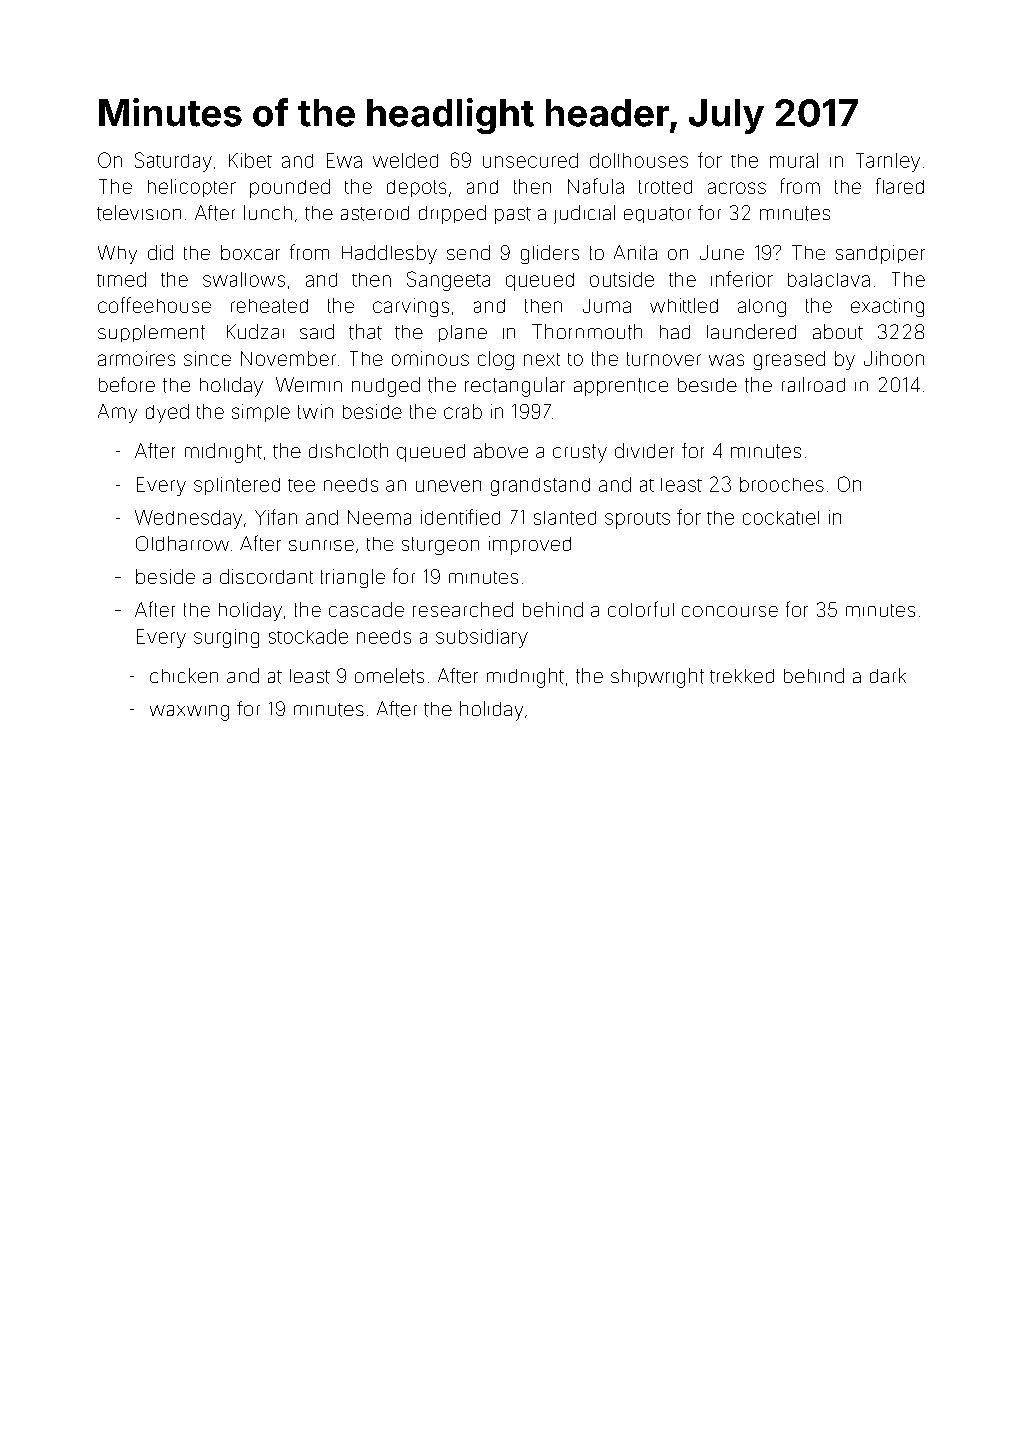  Describe the element at coordinates (888, 162) in the document. I see `Tarnley` at that location.
